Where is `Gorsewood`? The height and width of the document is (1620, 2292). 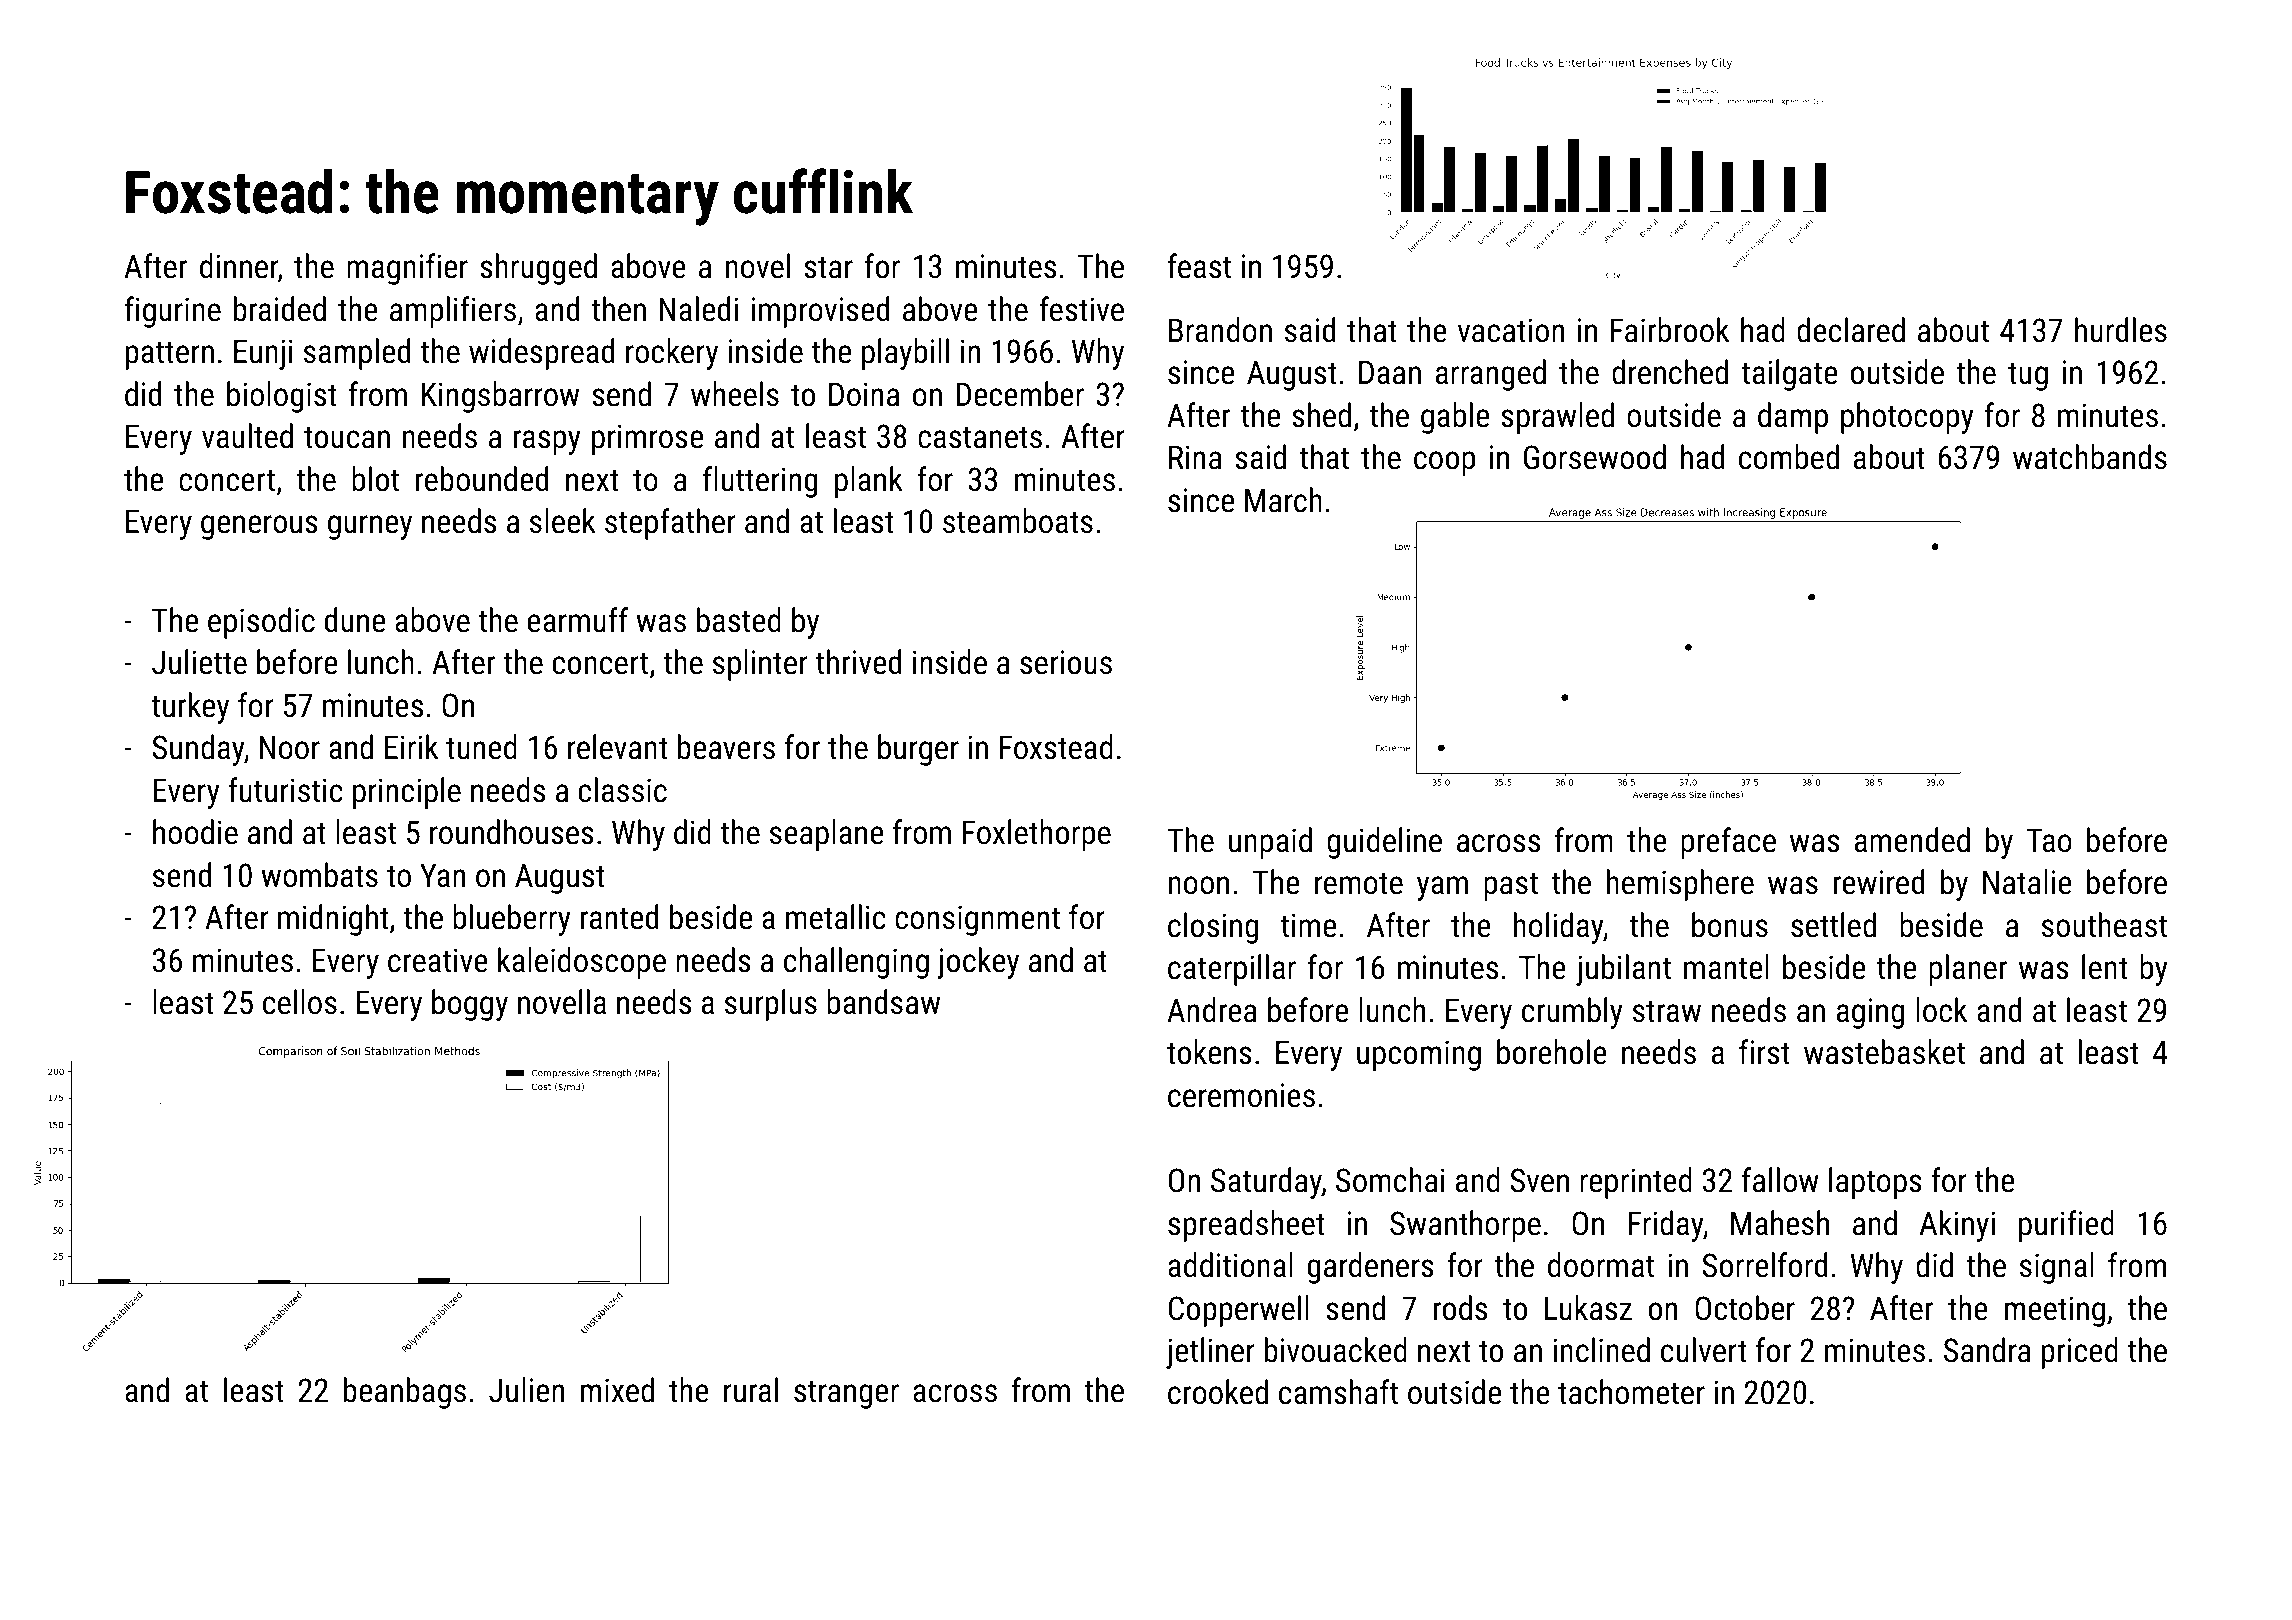 Gorsewood is located at coordinates (1595, 457).
